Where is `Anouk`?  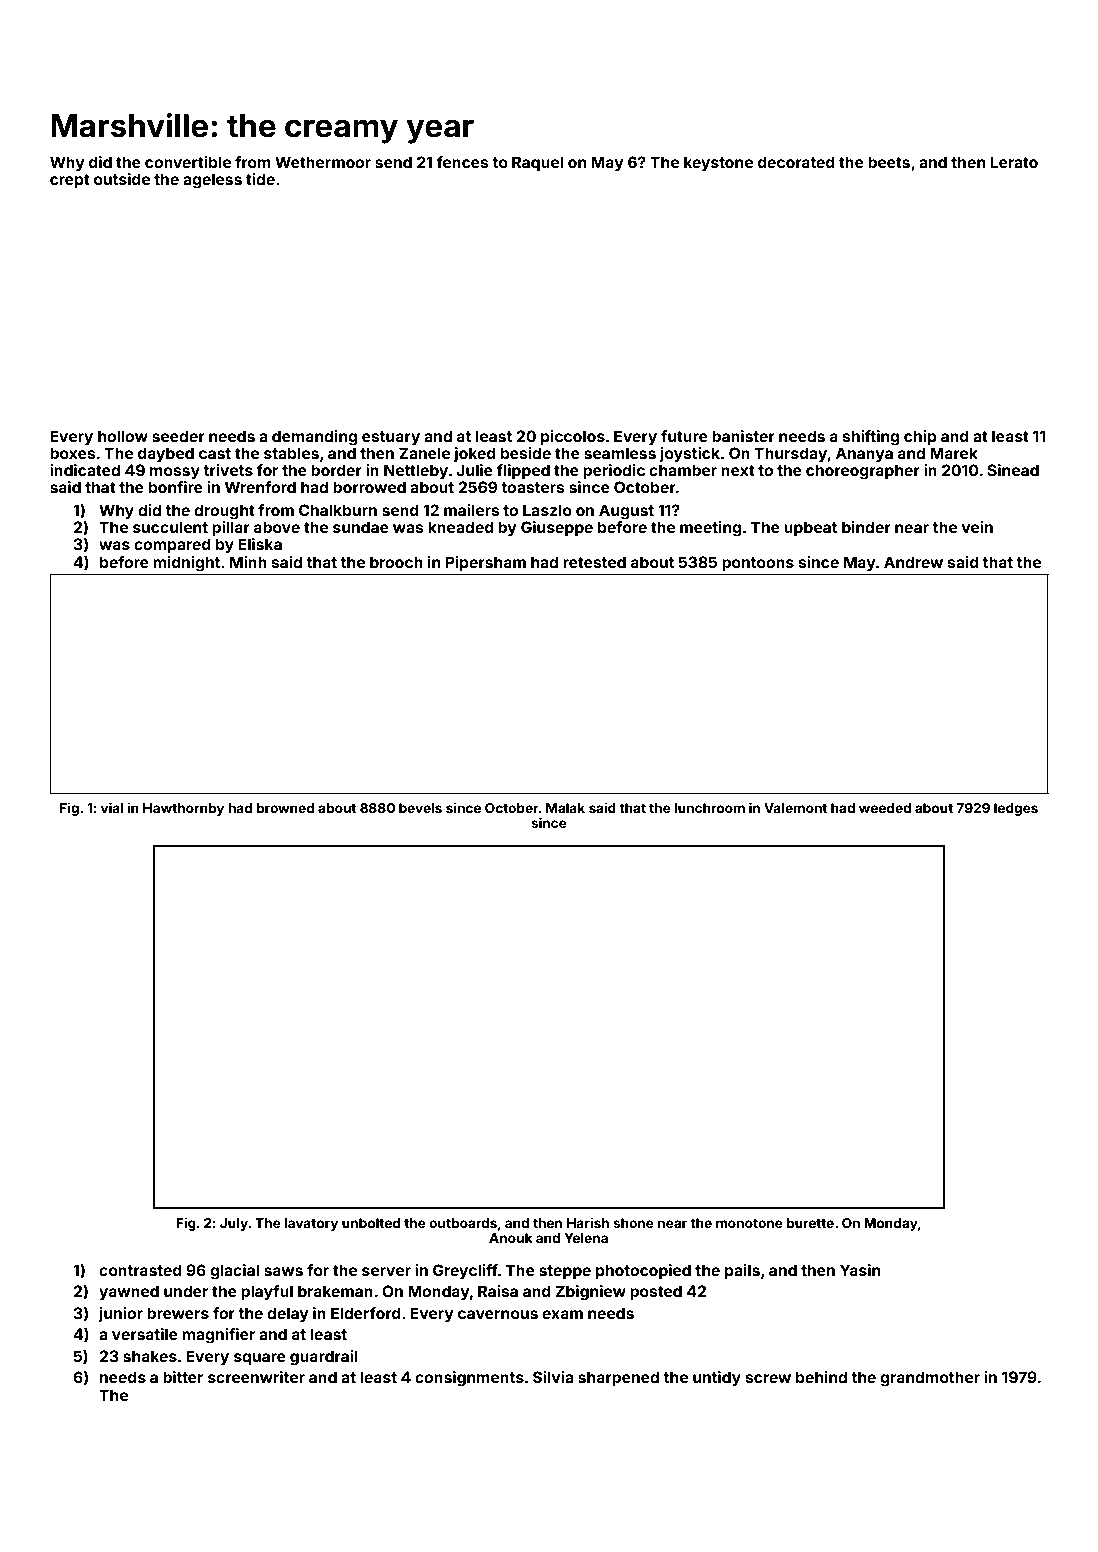
Anouk is located at coordinates (511, 1238).
